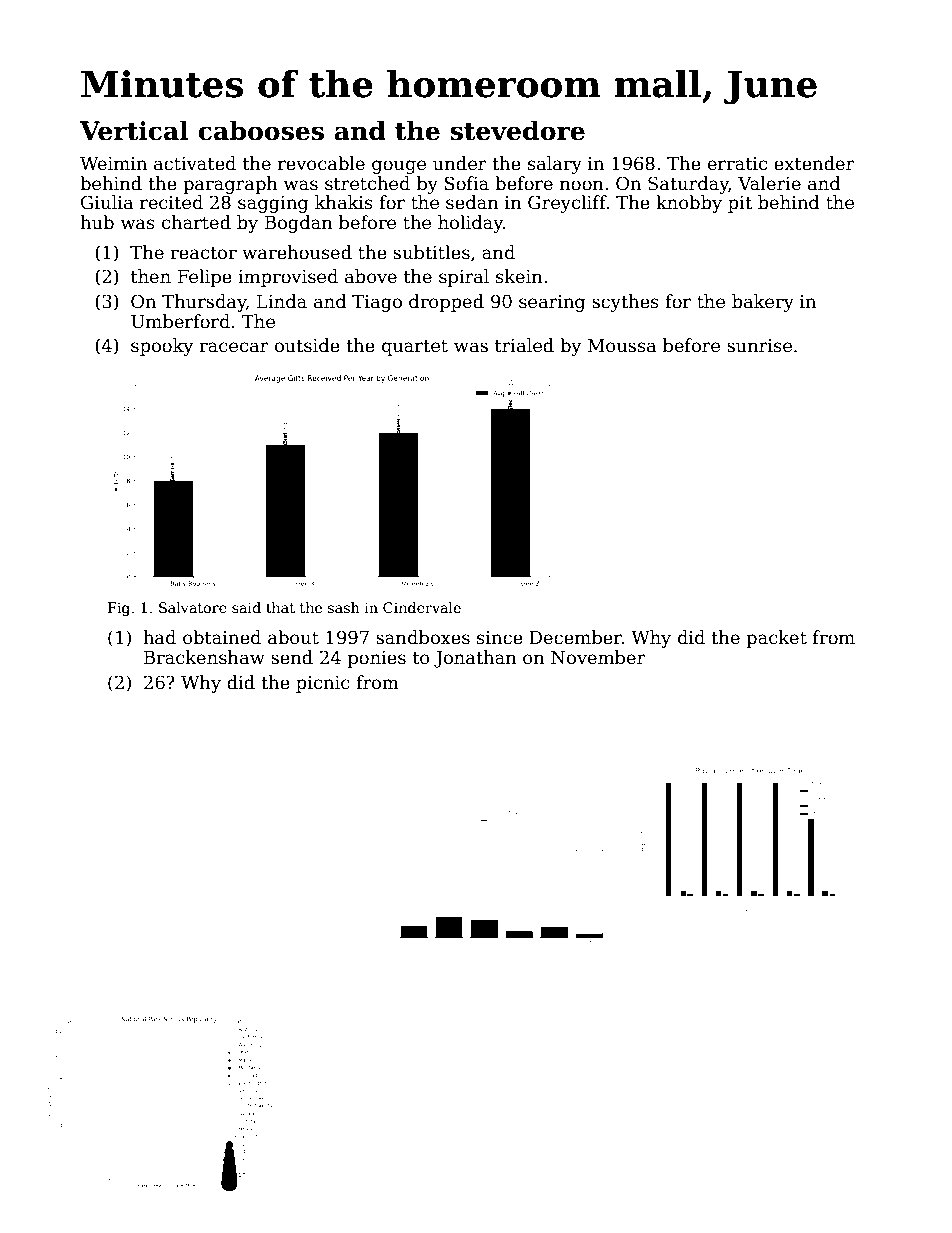 This screenshot has width=952, height=1233. What do you see at coordinates (113, 164) in the screenshot?
I see `Weimin` at bounding box center [113, 164].
